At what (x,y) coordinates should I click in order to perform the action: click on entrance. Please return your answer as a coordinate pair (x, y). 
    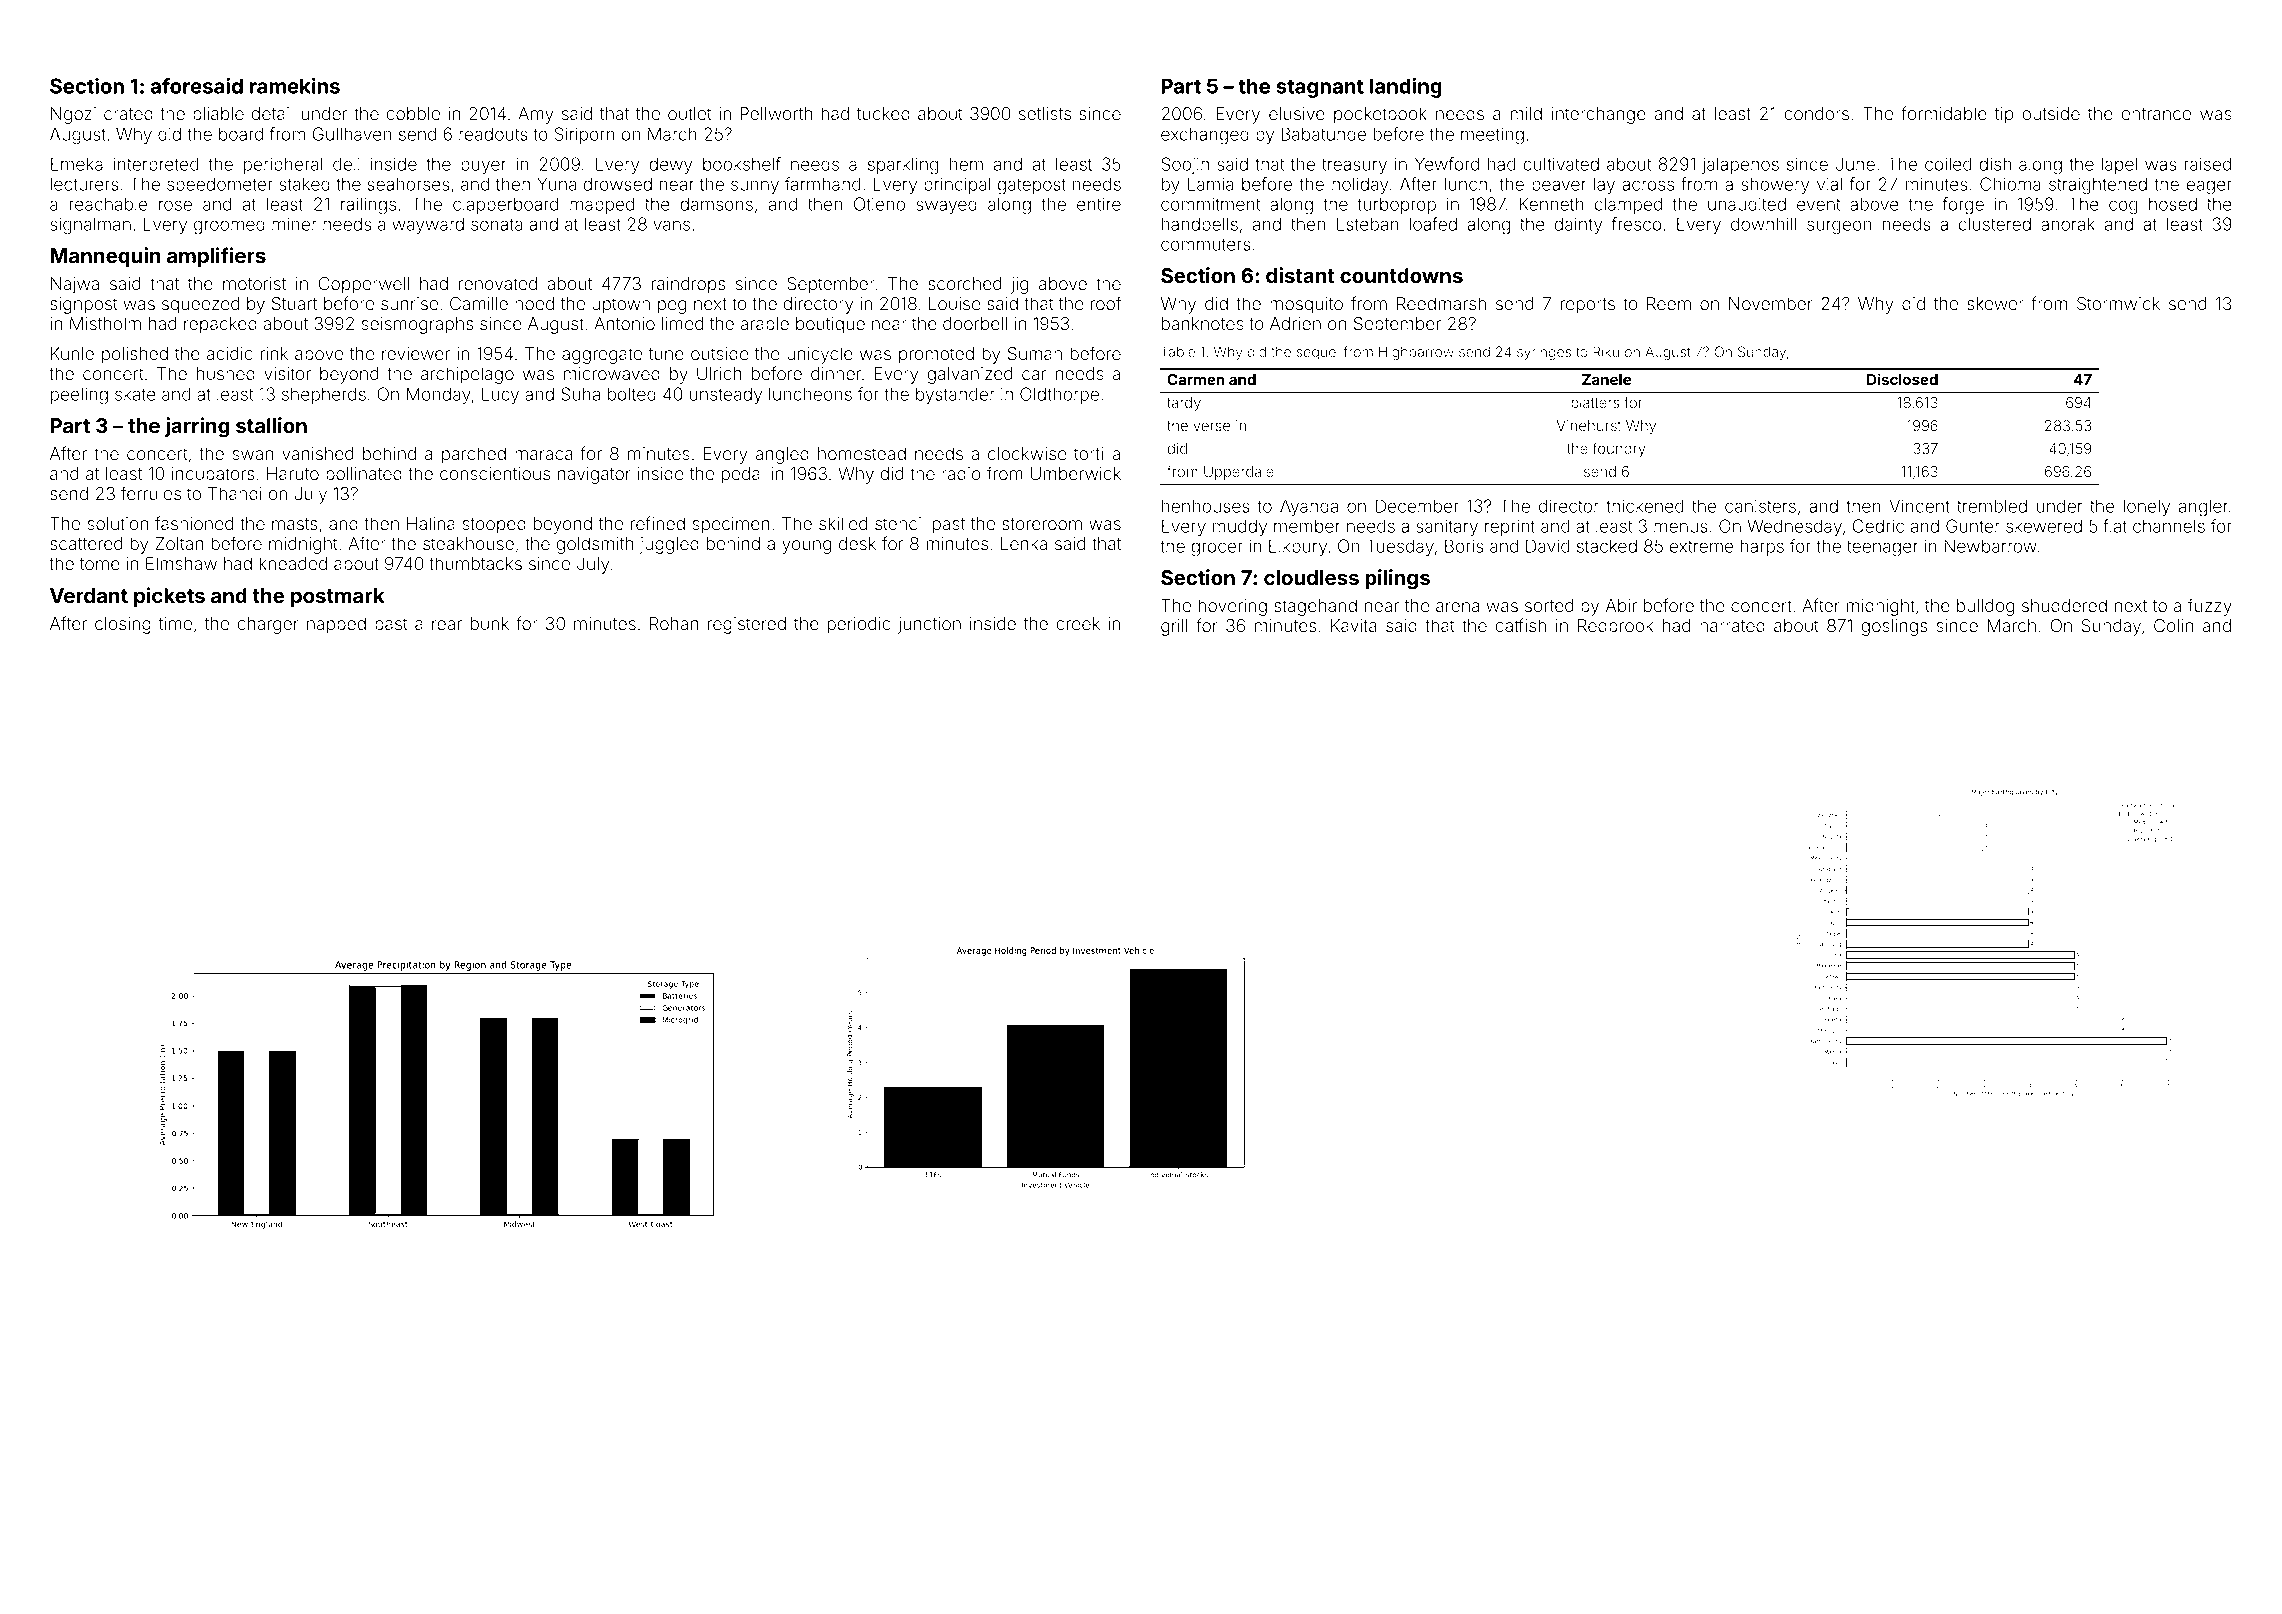
    Looking at the image, I should click on (2156, 114).
